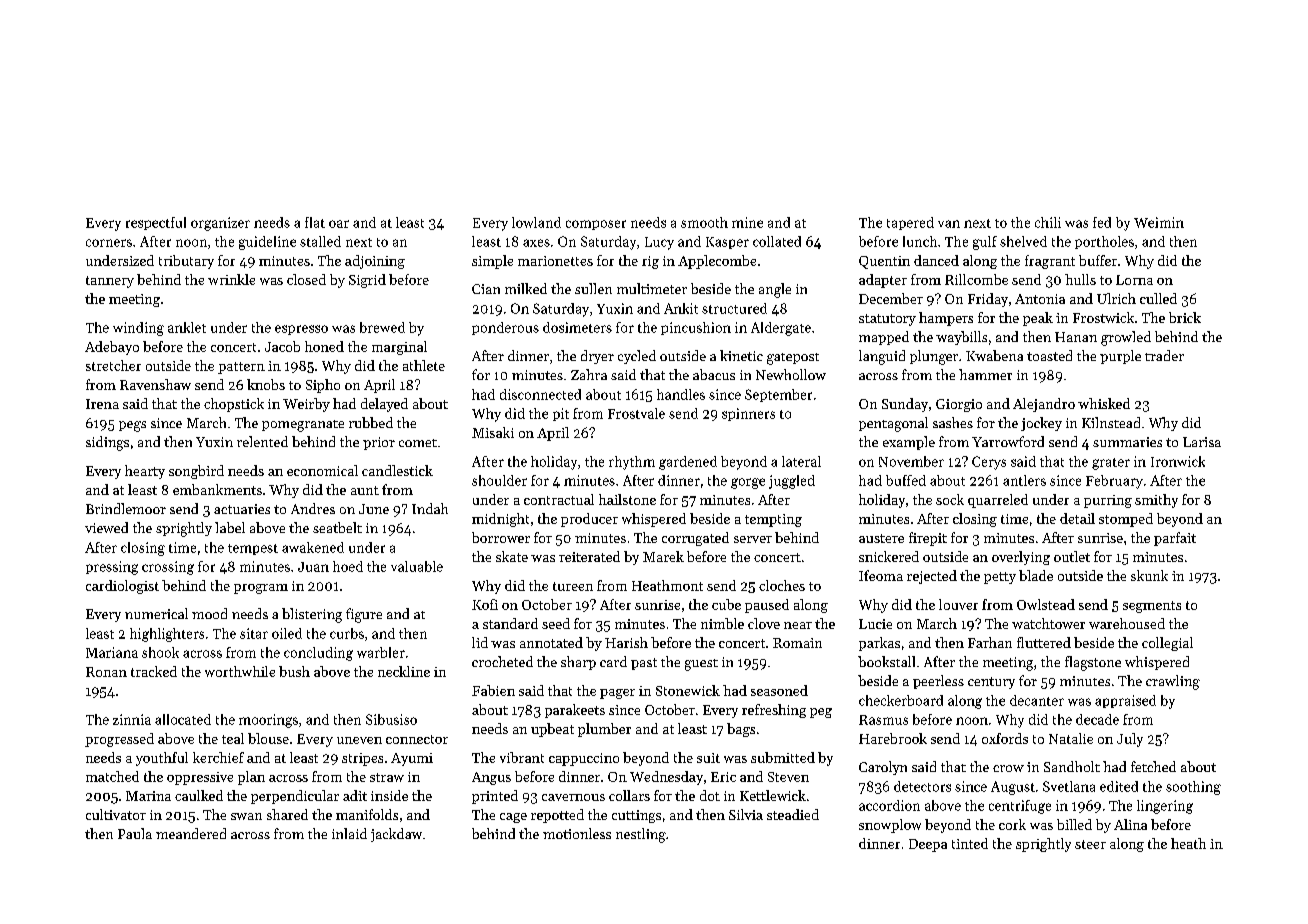 The width and height of the screenshot is (1308, 924). I want to click on organizer, so click(220, 224).
